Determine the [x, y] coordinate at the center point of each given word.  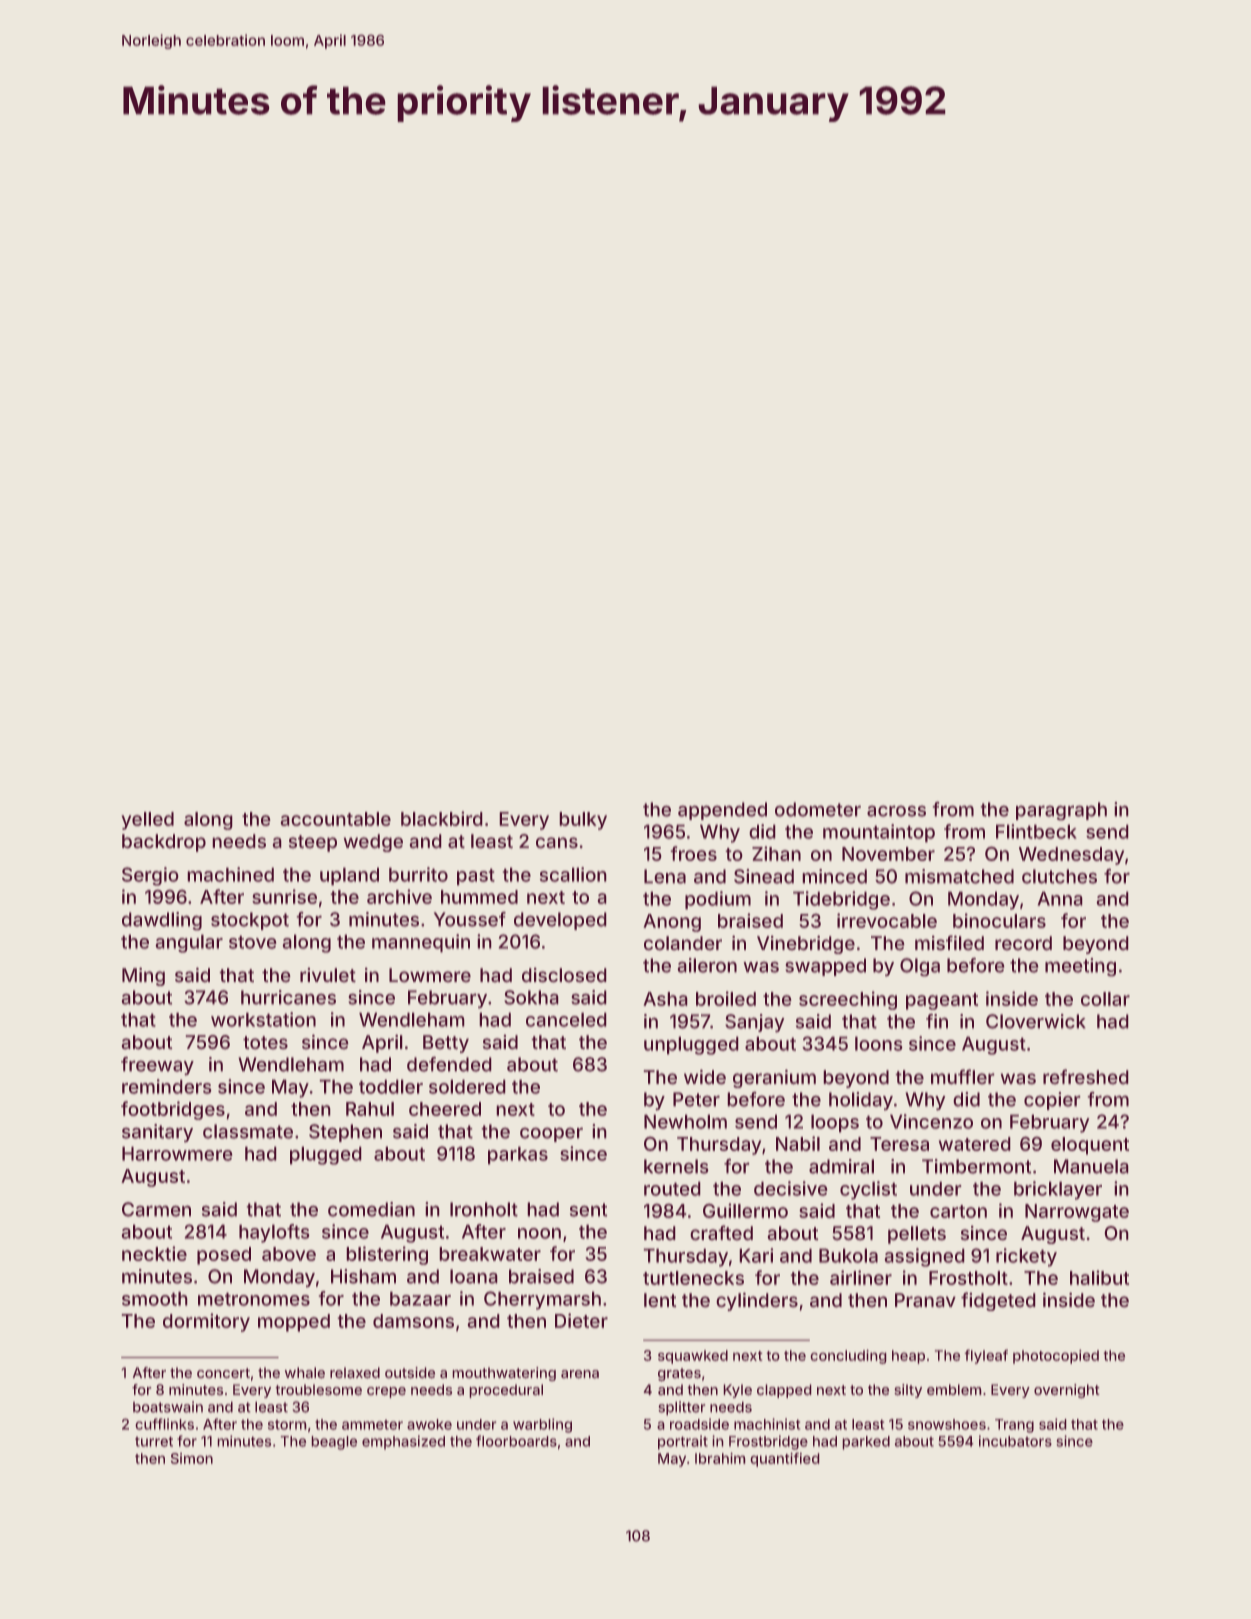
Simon [192, 1458]
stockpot [250, 921]
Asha [665, 999]
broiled [726, 998]
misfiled [949, 943]
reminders [167, 1086]
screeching [848, 1000]
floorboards [516, 1441]
